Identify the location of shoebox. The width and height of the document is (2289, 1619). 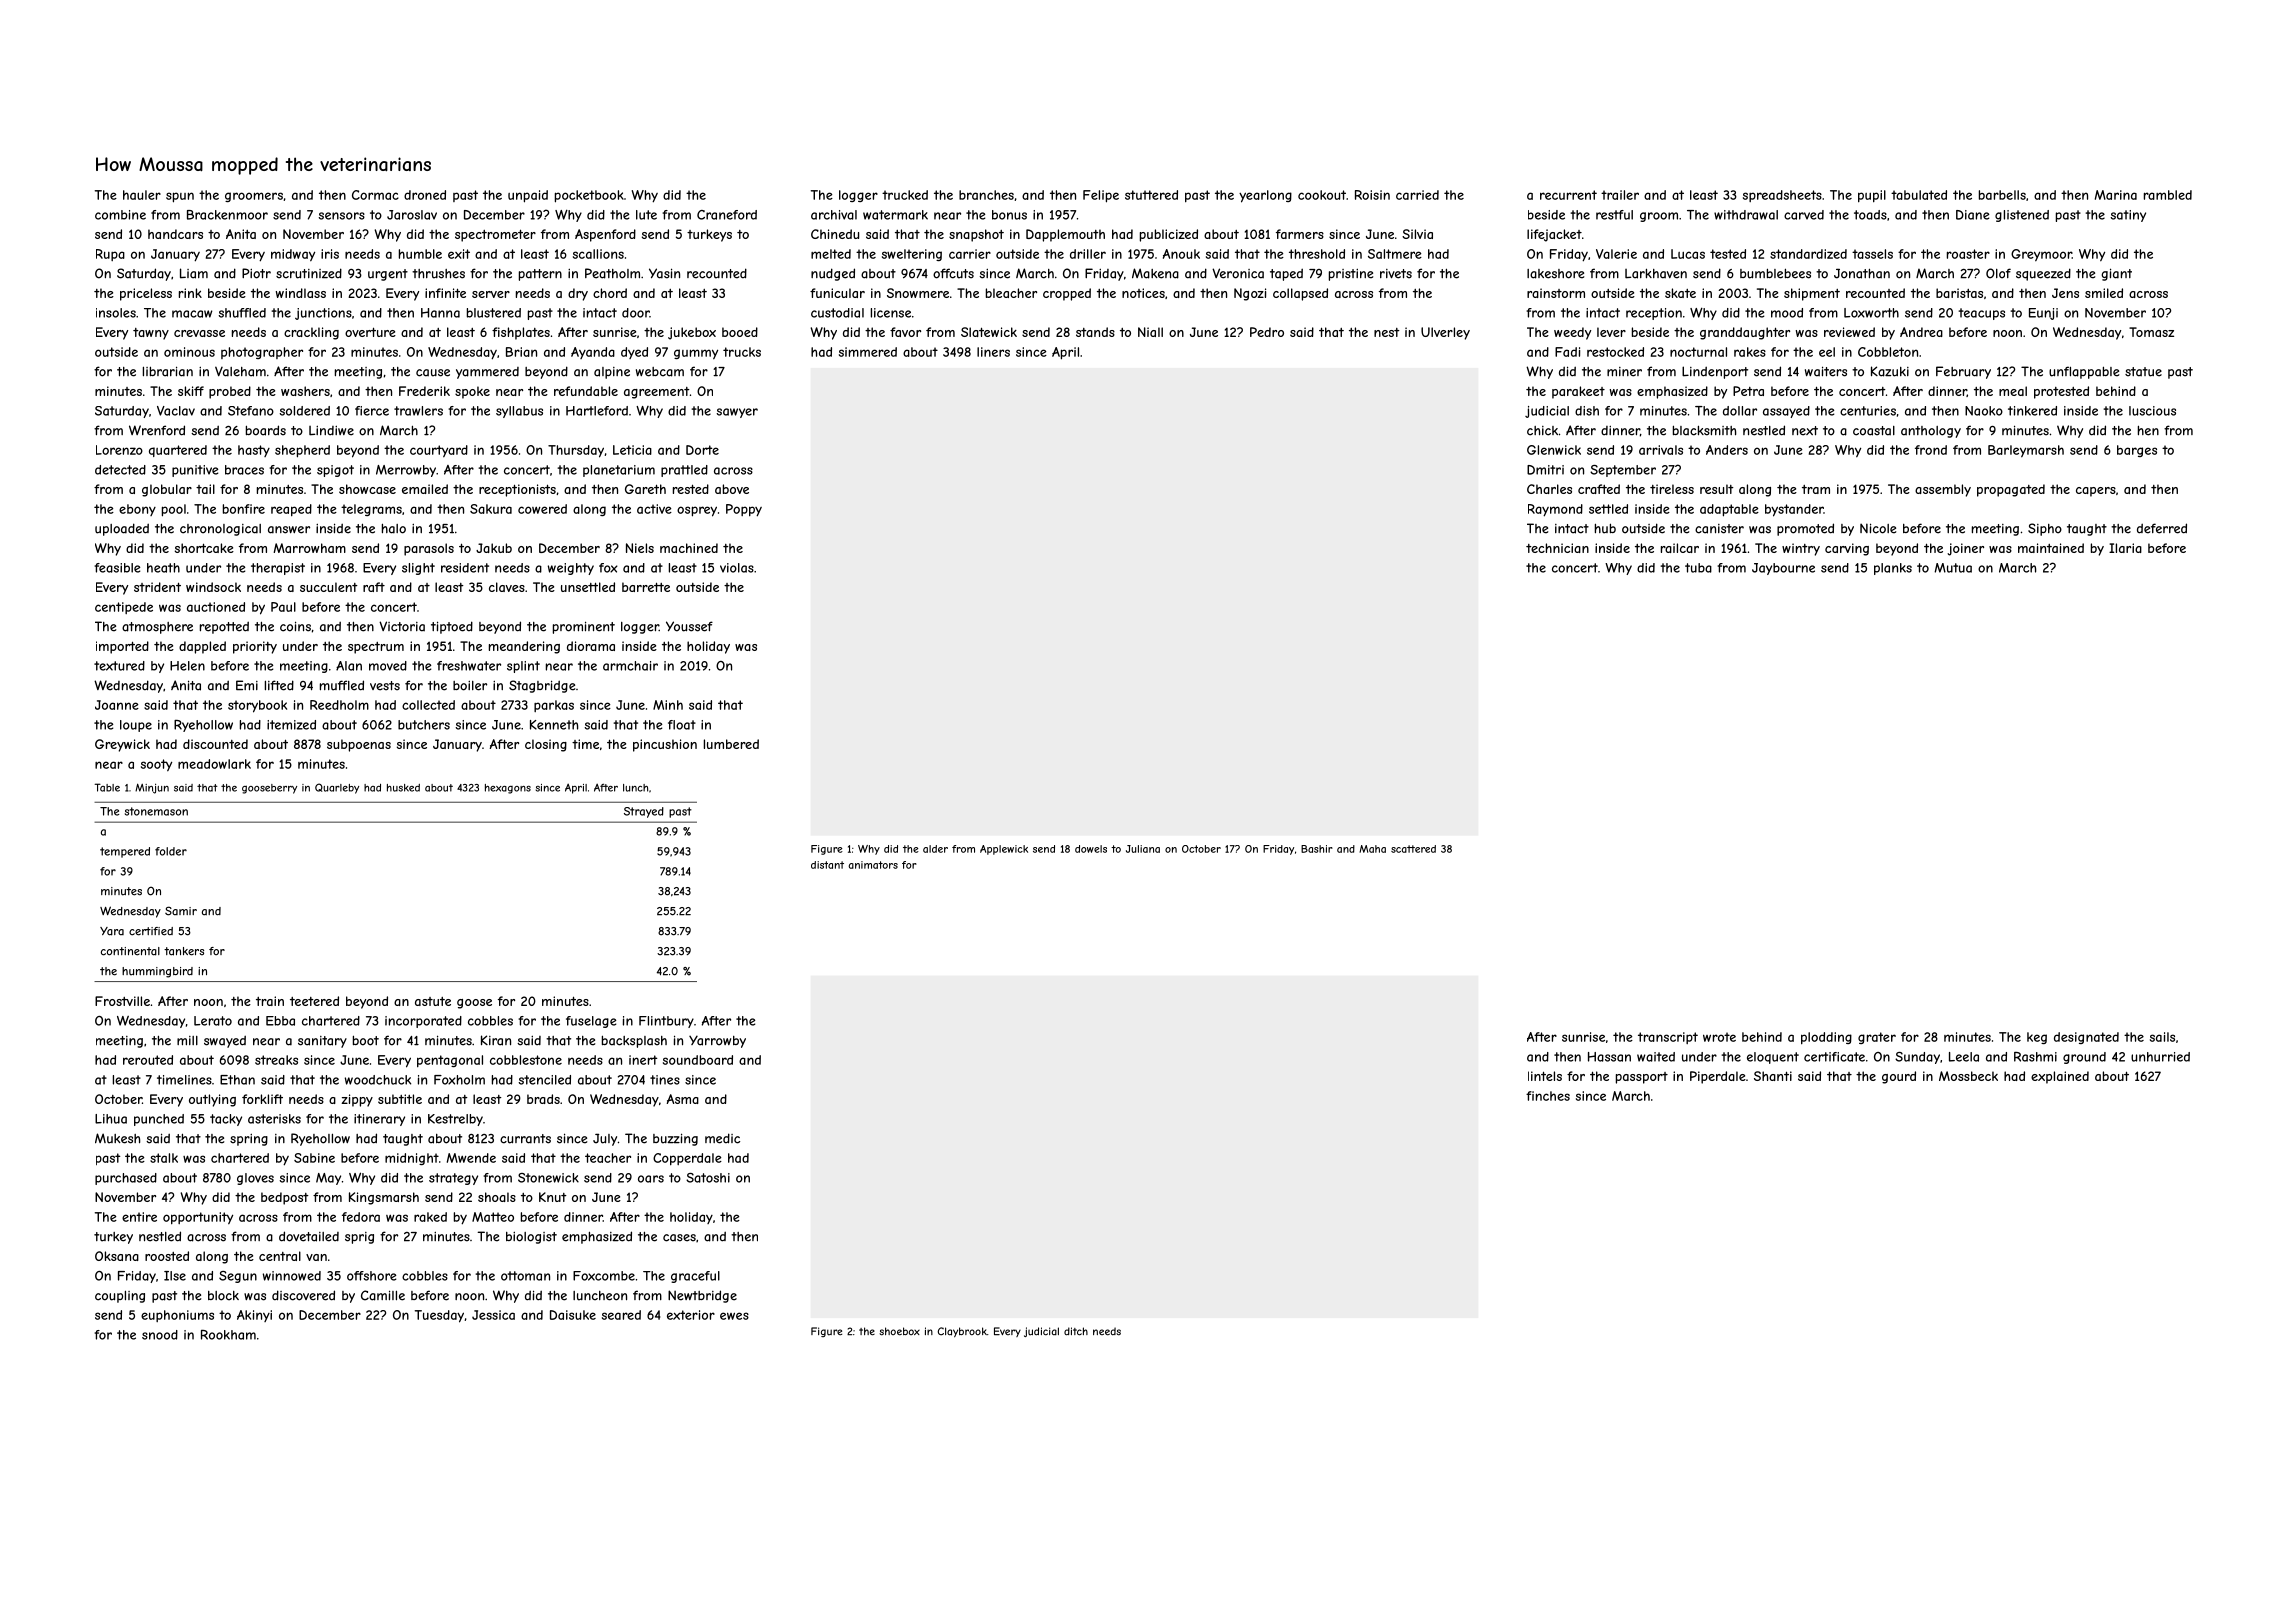
(899, 1331).
